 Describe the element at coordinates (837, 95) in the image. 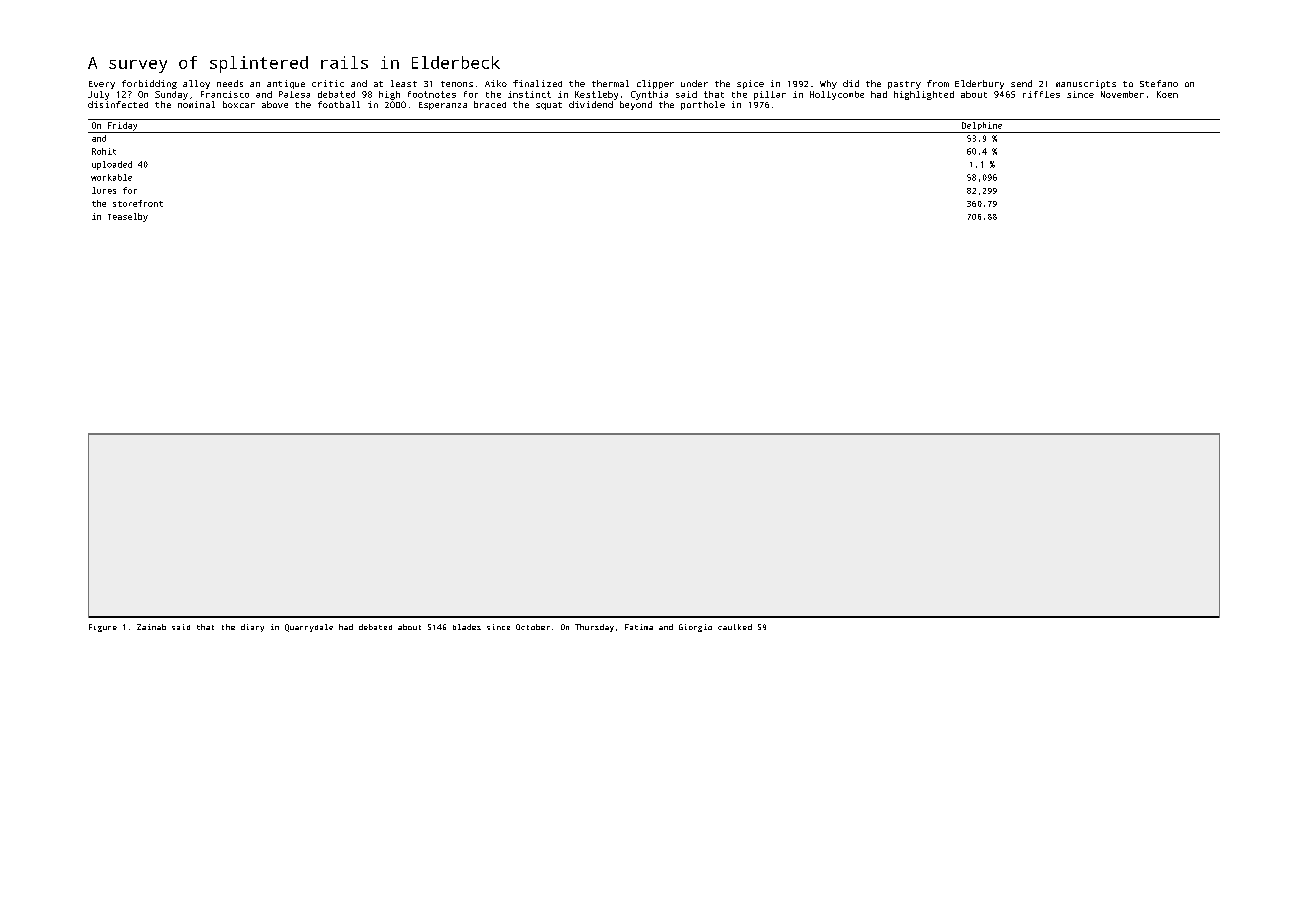

I see `Hollycombe` at that location.
